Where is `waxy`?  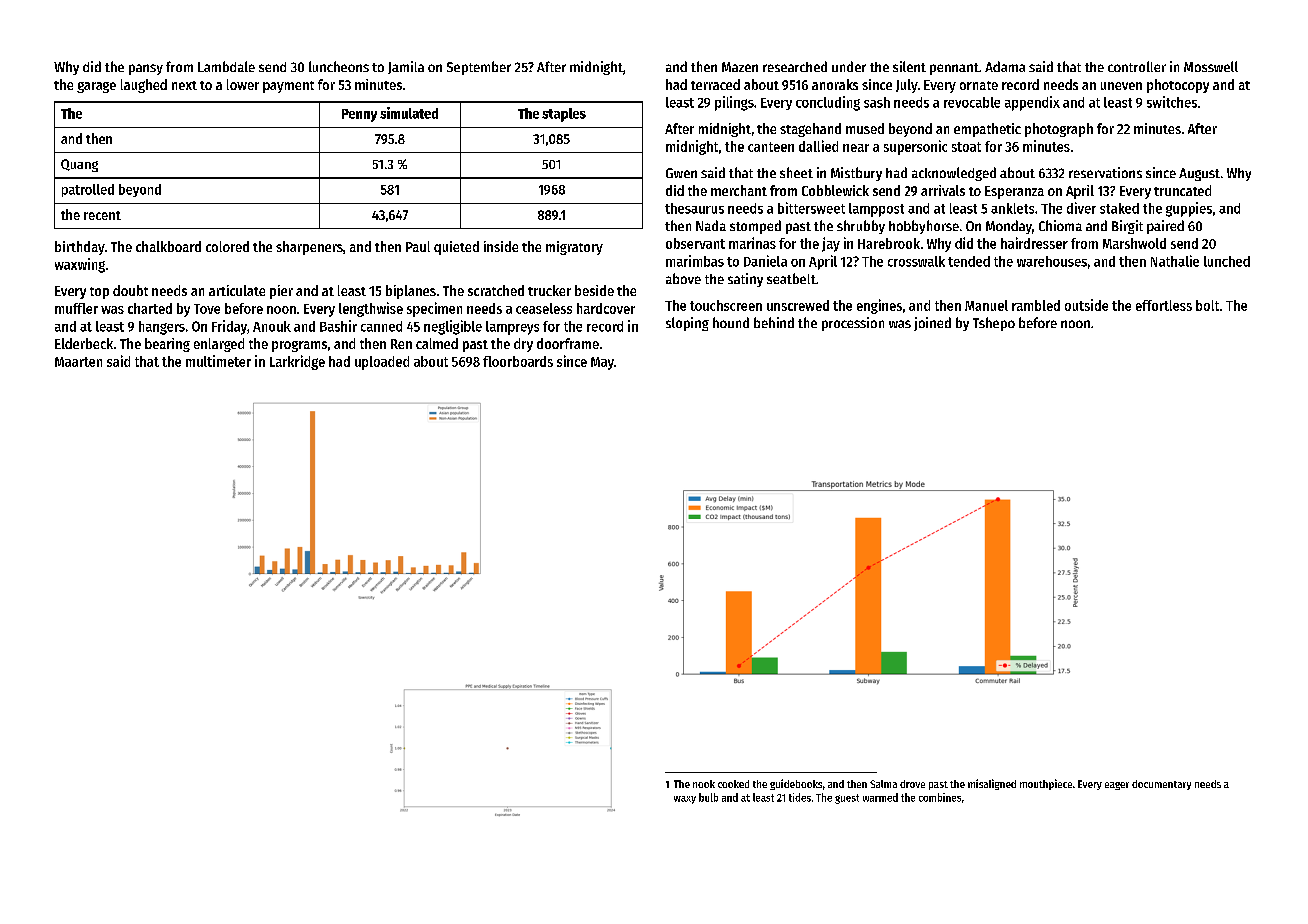
waxy is located at coordinates (685, 800).
